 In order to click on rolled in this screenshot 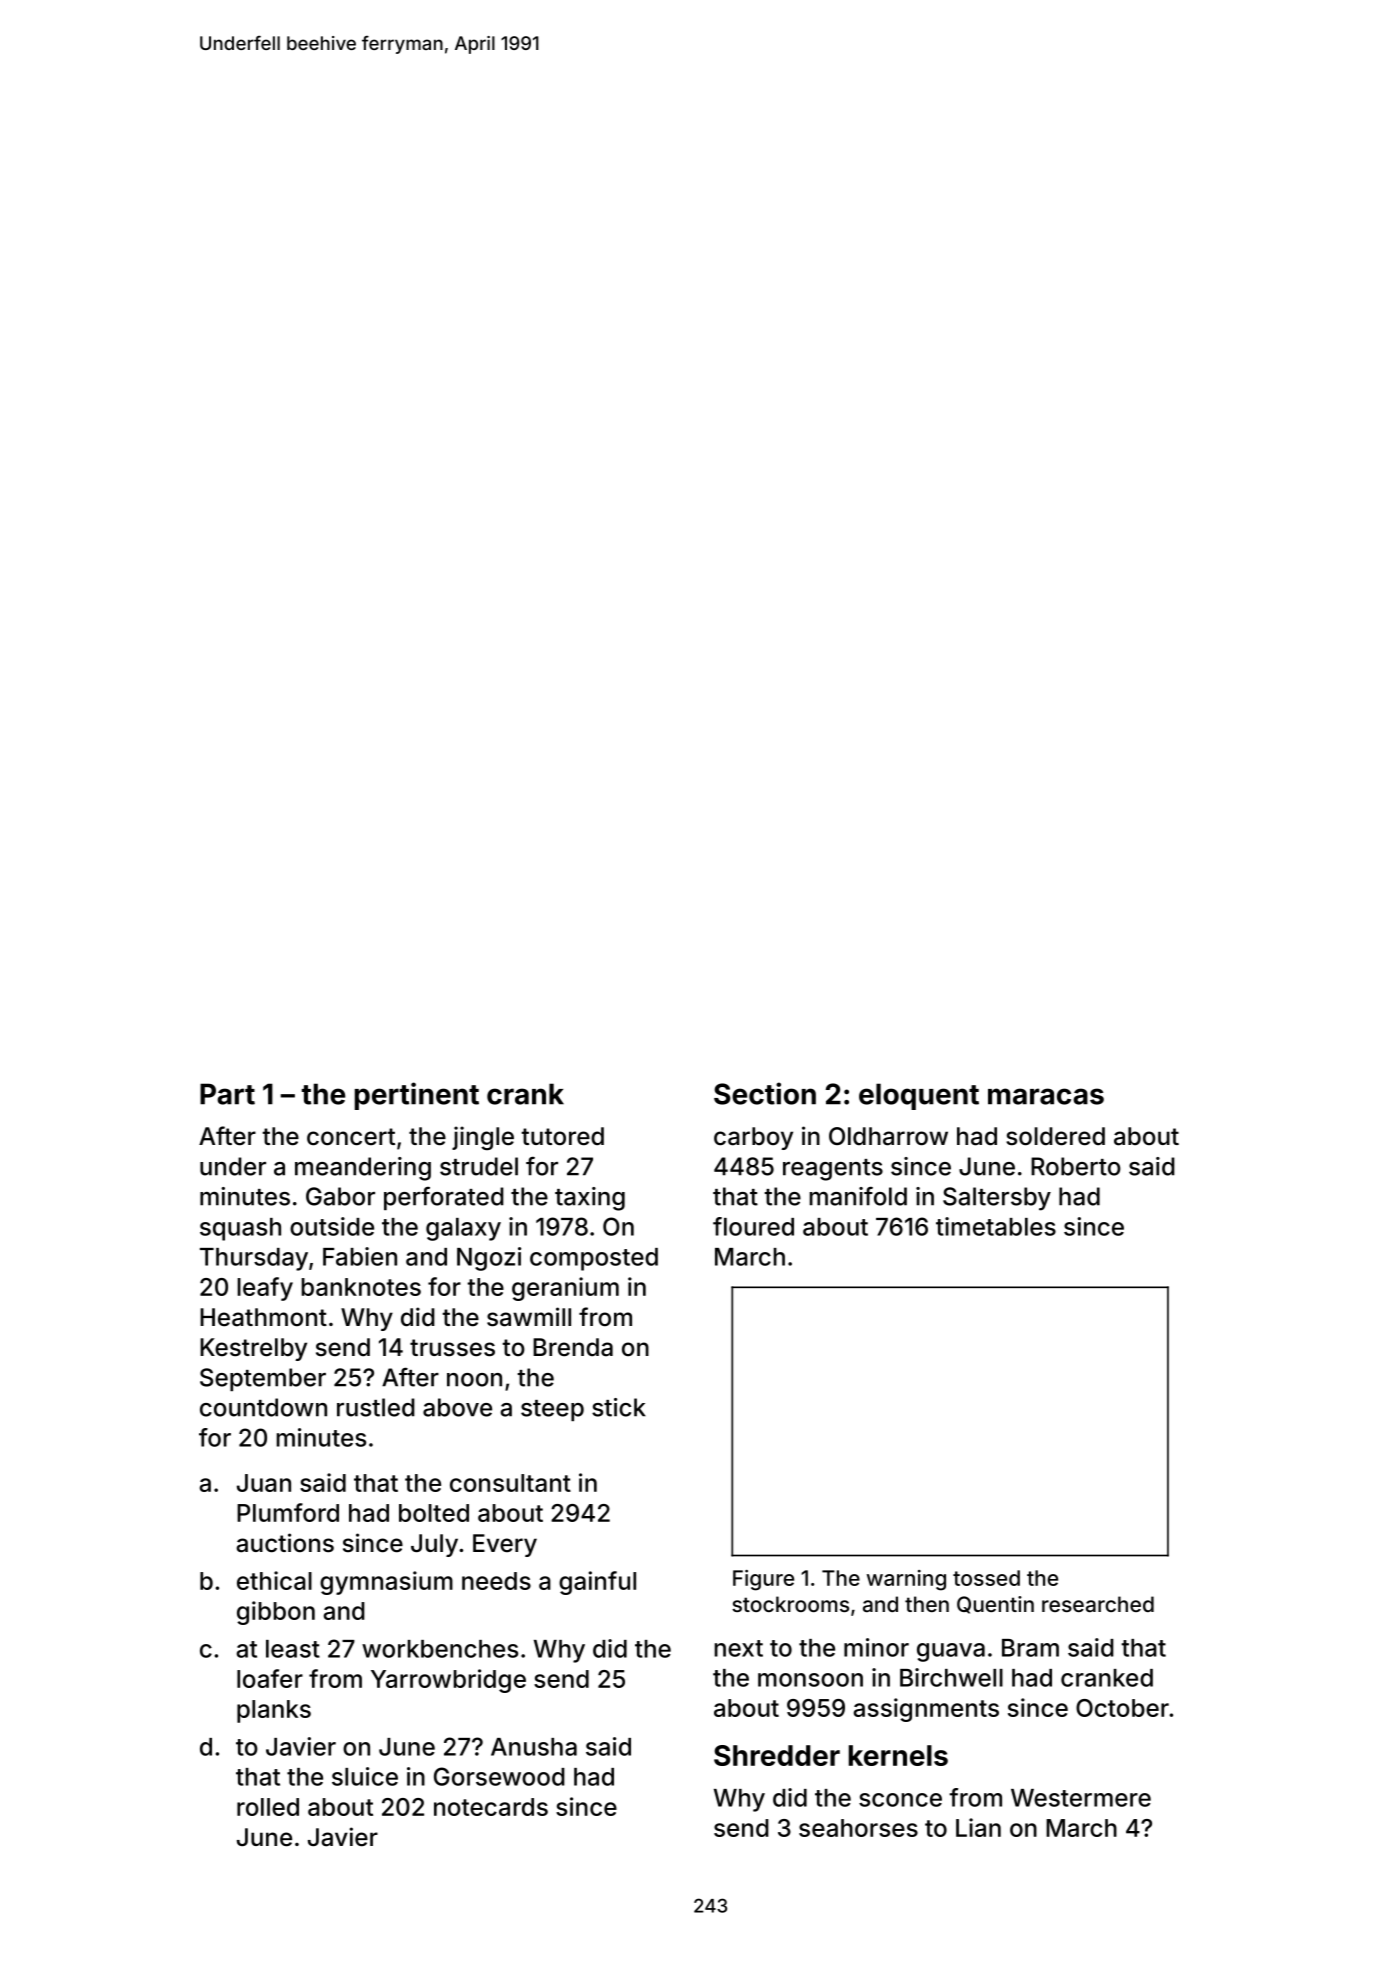, I will do `click(268, 1807)`.
